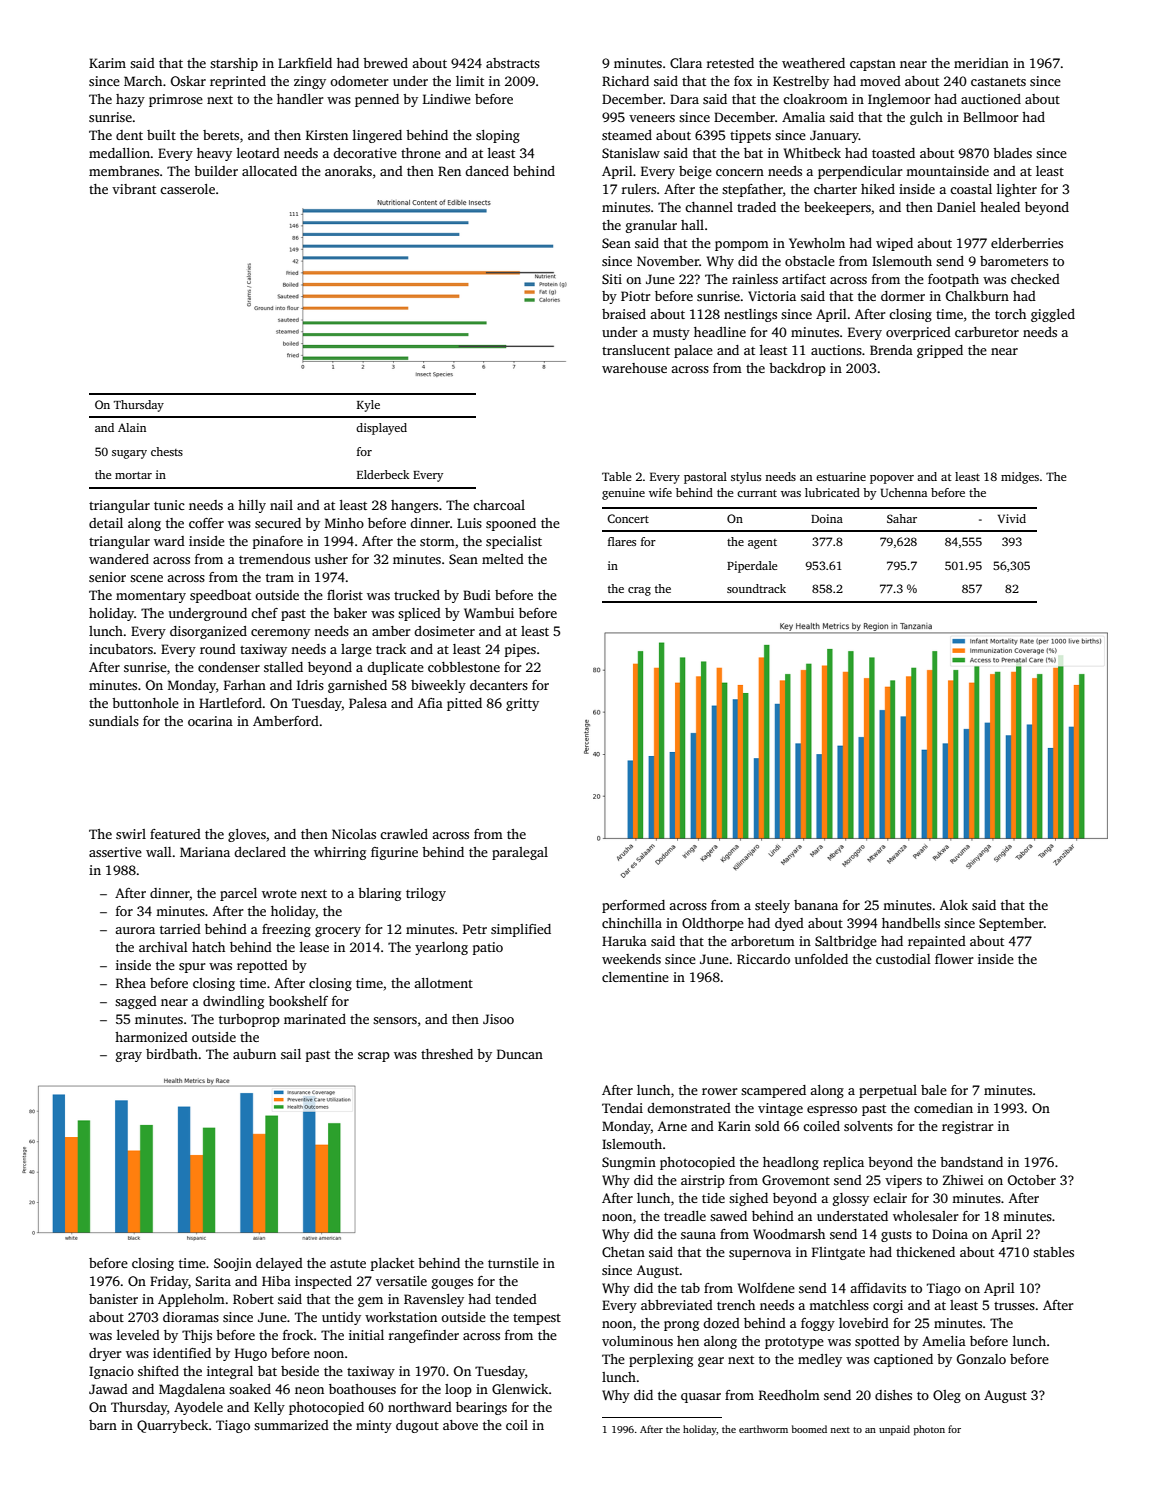 This screenshot has height=1508, width=1165. I want to click on declared, so click(260, 852).
